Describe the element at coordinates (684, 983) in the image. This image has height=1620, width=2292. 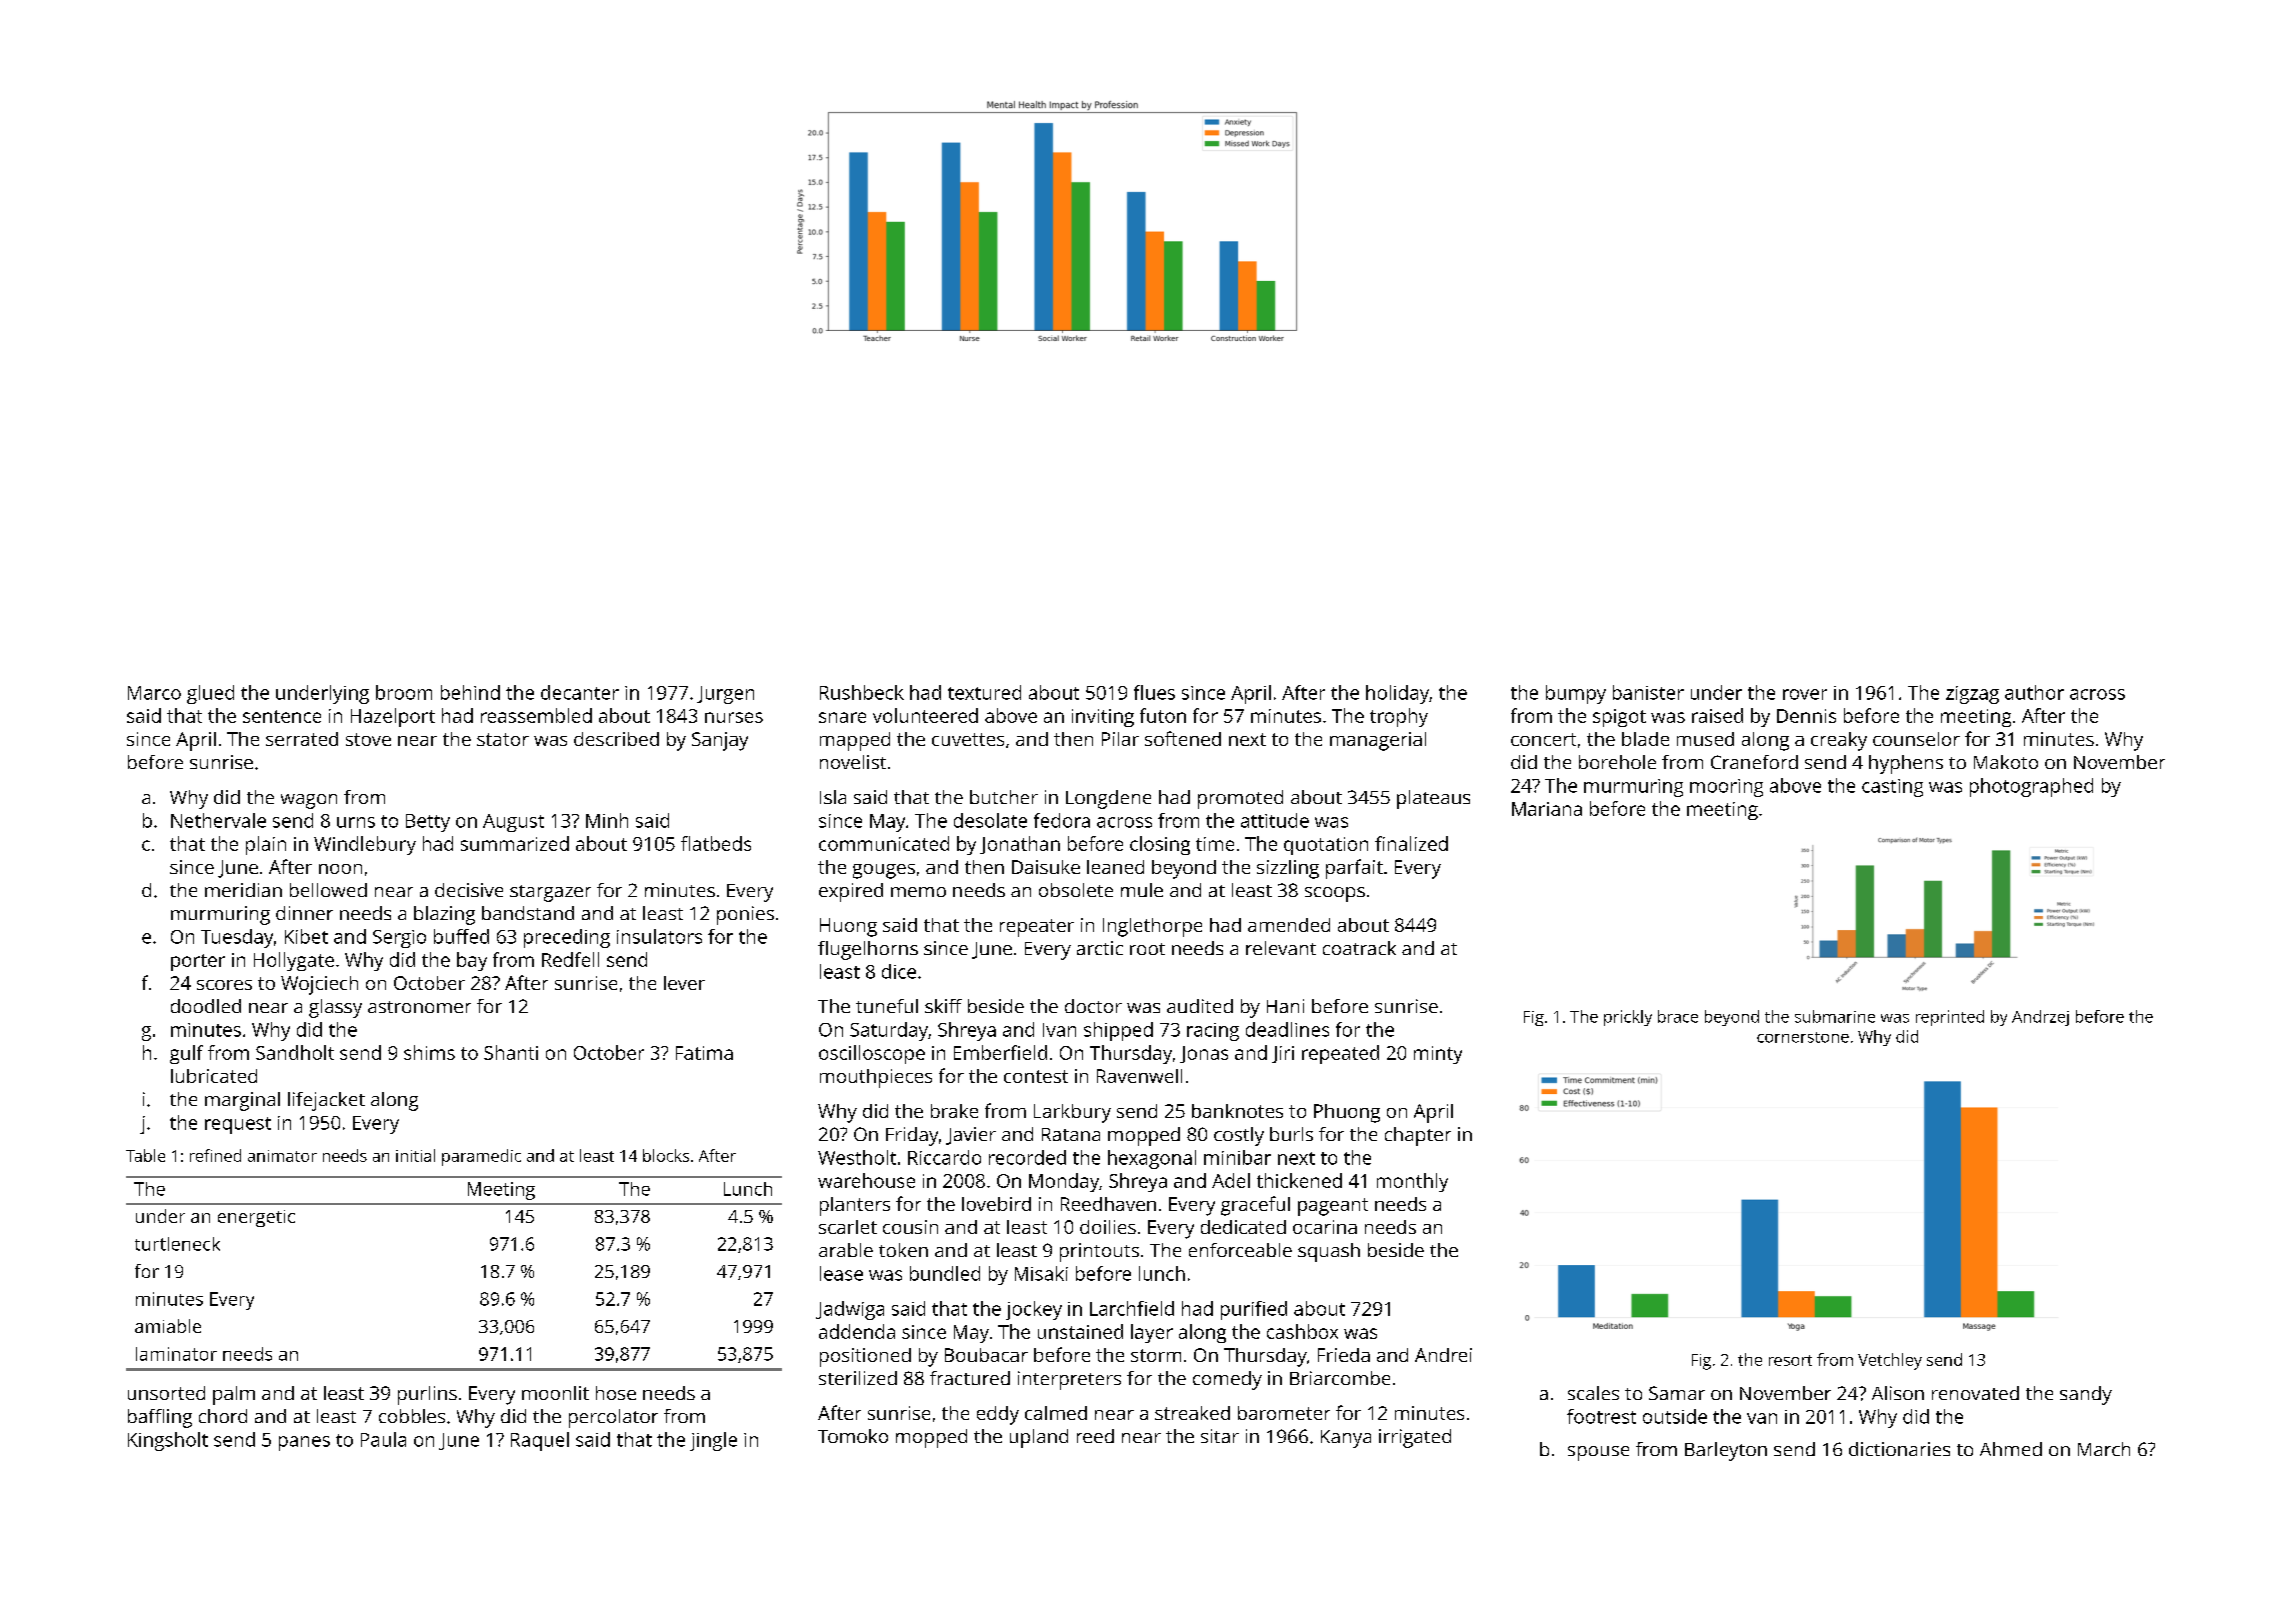
I see `lever` at that location.
